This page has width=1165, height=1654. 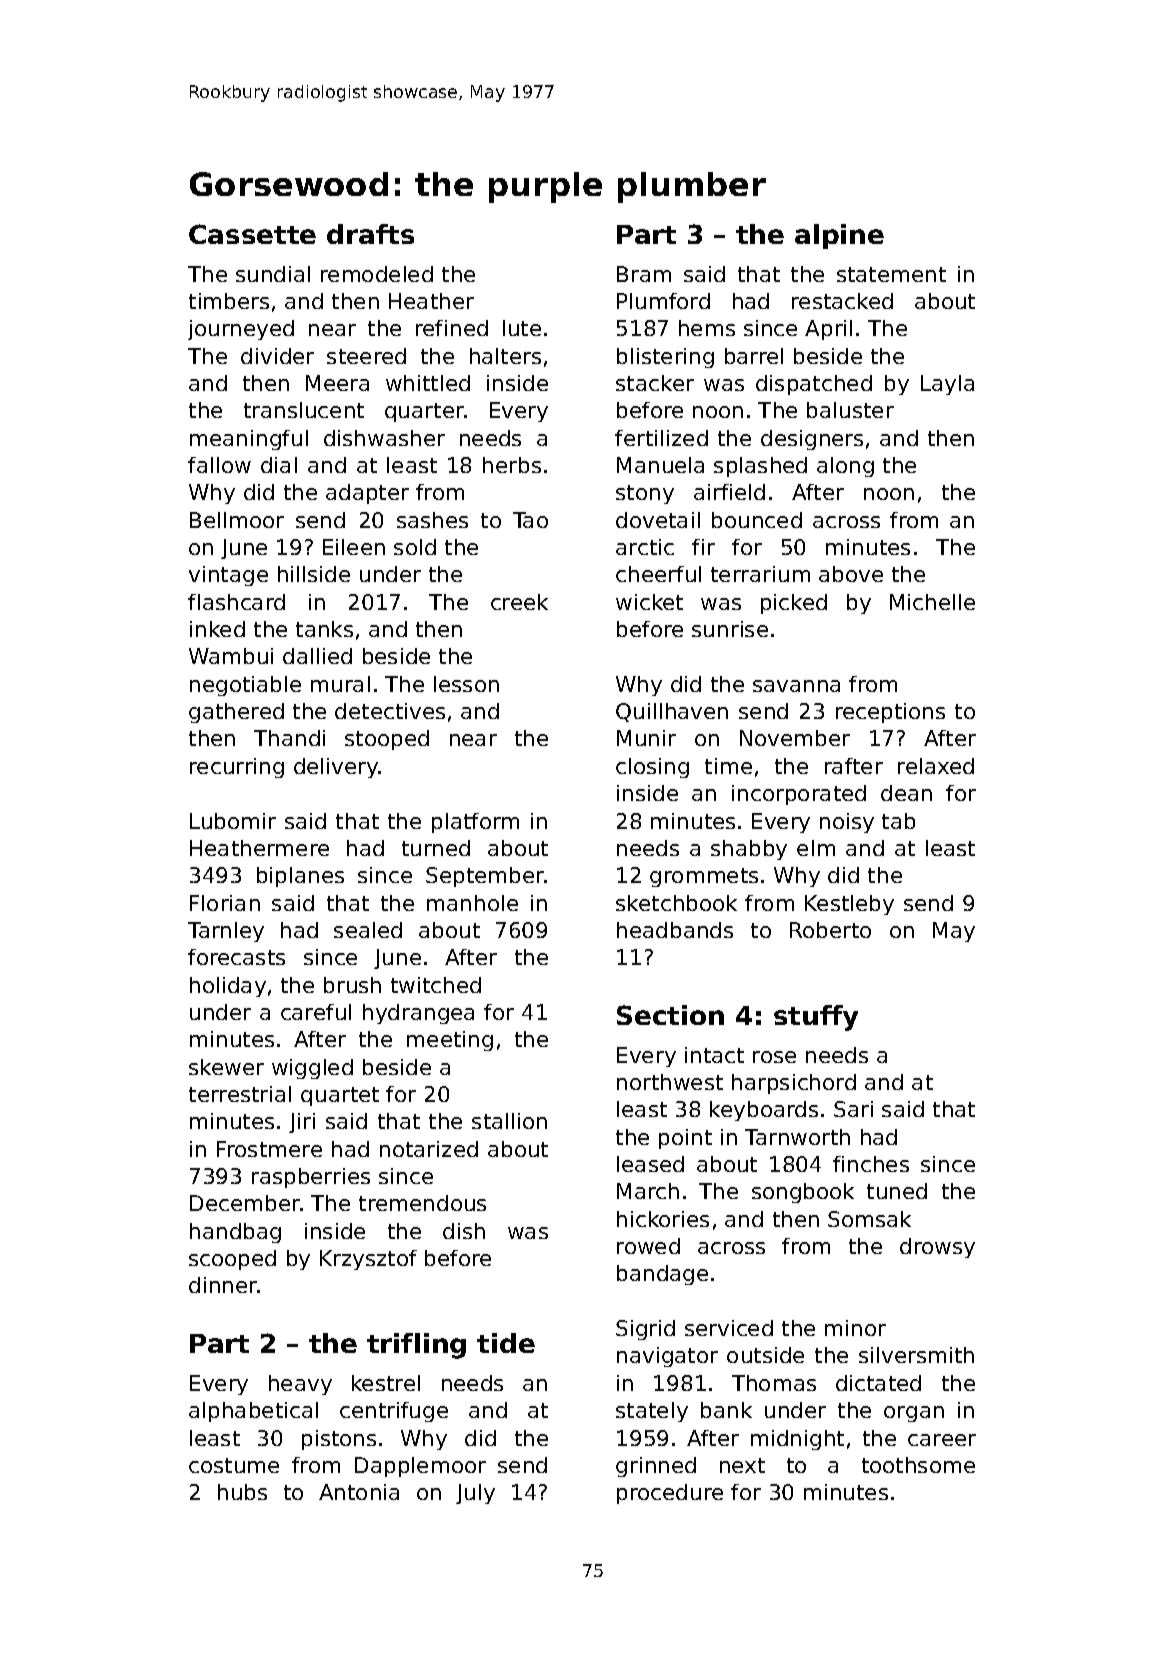 I want to click on Bram, so click(x=644, y=274).
